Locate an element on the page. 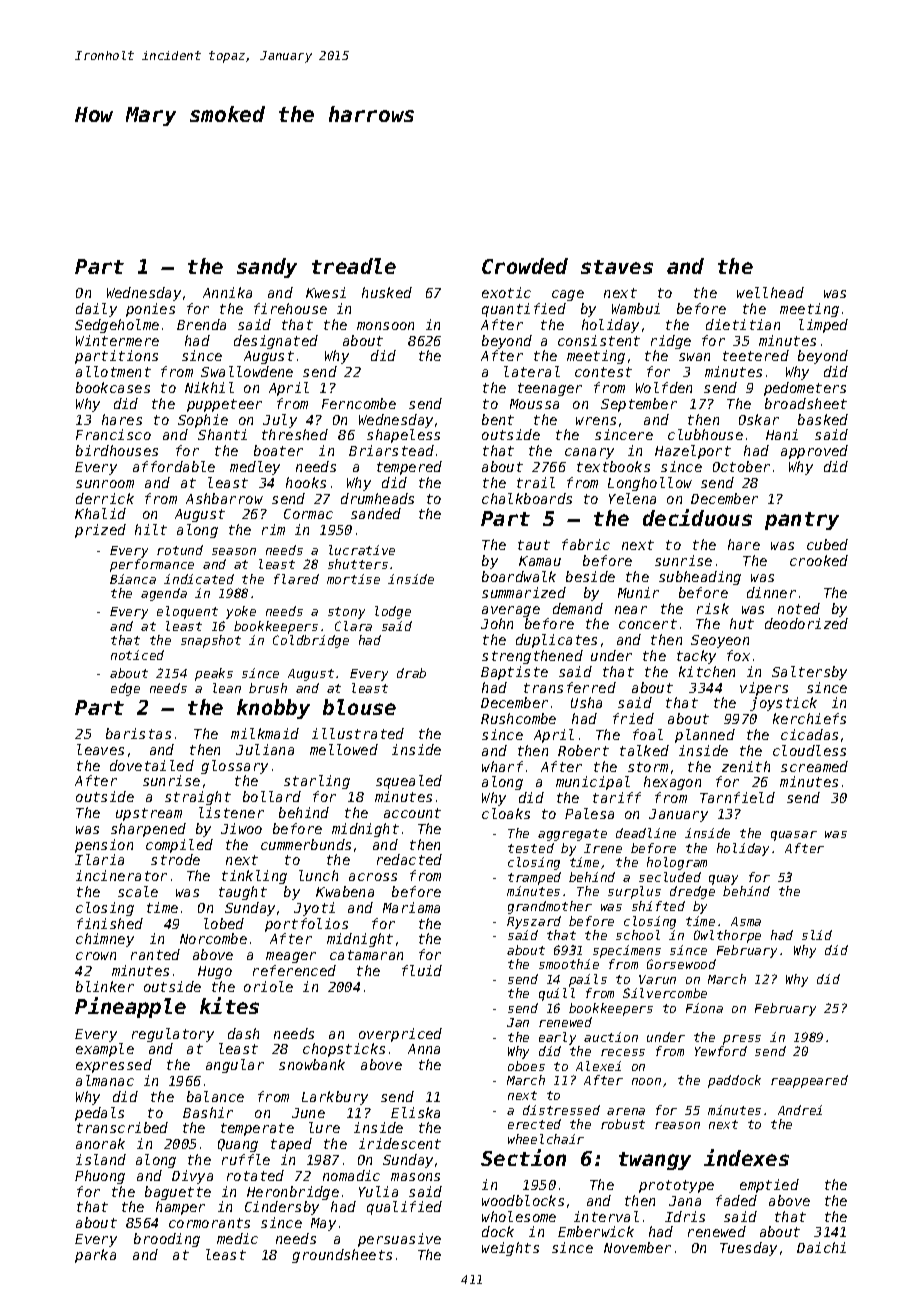 This document has width=924, height=1308. Wintermere is located at coordinates (117, 340).
